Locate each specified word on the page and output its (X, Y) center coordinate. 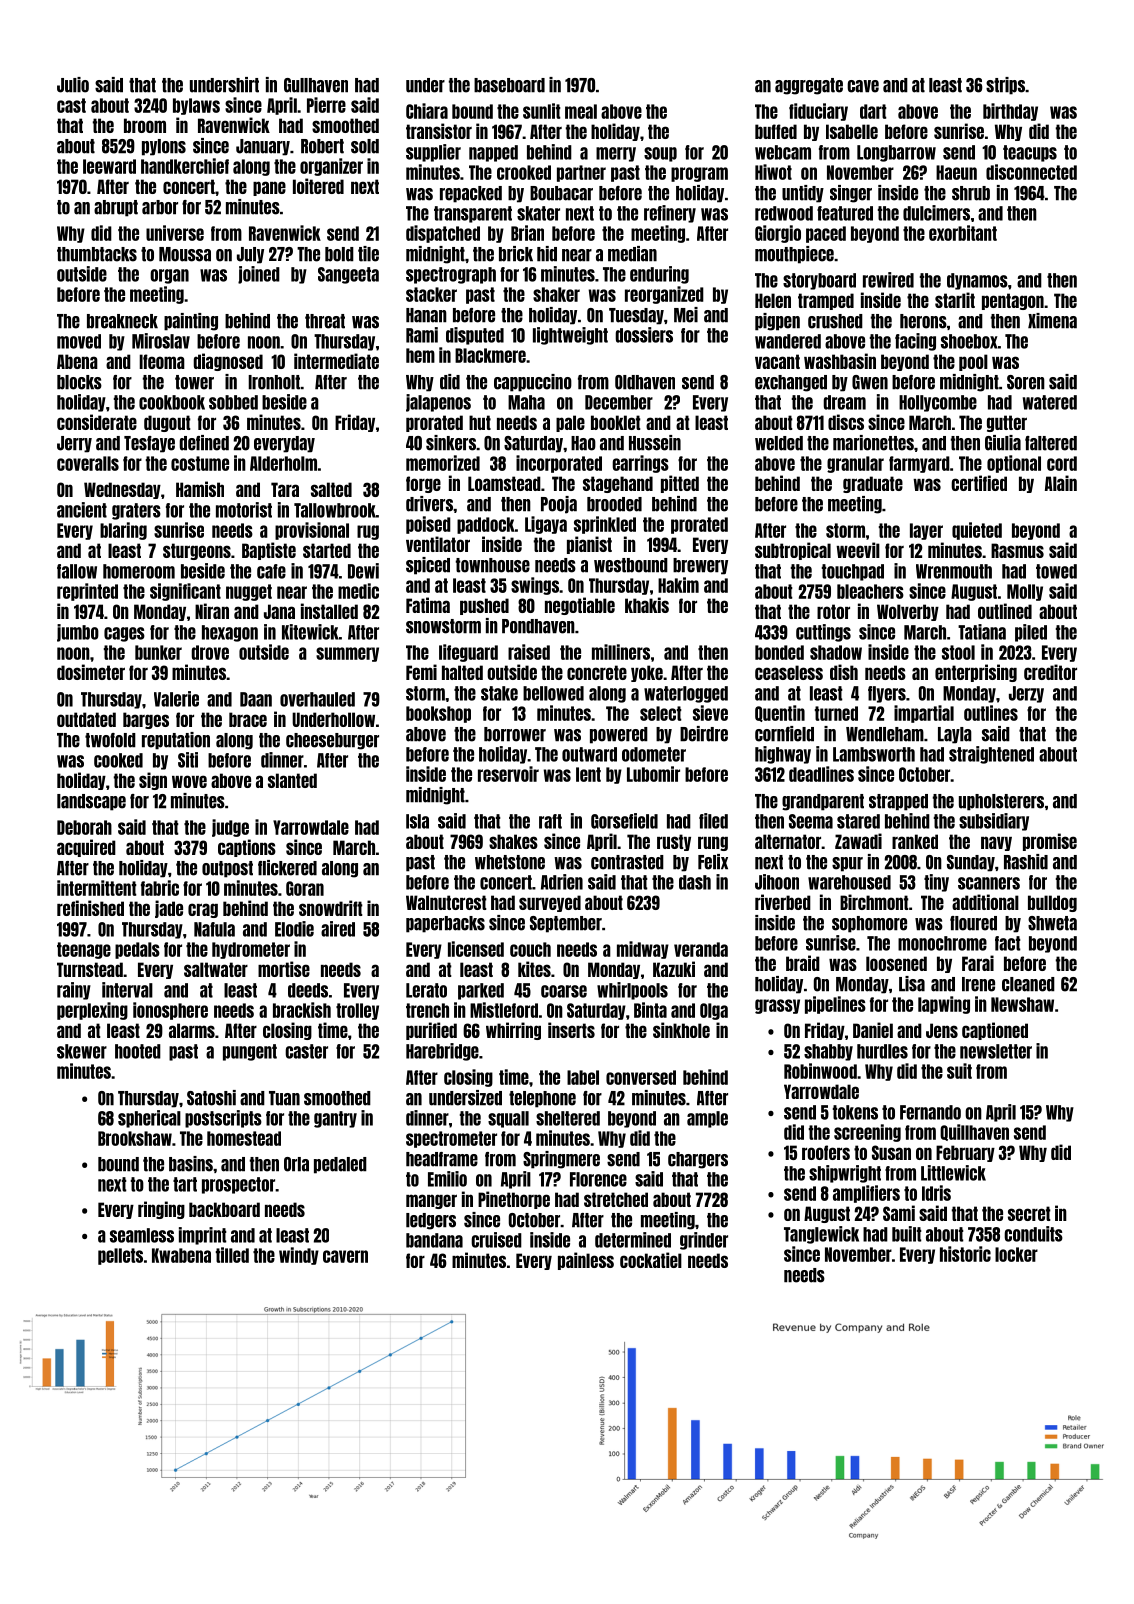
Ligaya (546, 525)
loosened (896, 963)
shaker (556, 294)
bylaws (196, 106)
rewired (888, 280)
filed (713, 821)
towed (1056, 571)
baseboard (509, 85)
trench (427, 1010)
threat (325, 321)
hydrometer (251, 950)
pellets (120, 1256)
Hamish (200, 489)
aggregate (809, 86)
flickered (287, 868)
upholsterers (1001, 802)
